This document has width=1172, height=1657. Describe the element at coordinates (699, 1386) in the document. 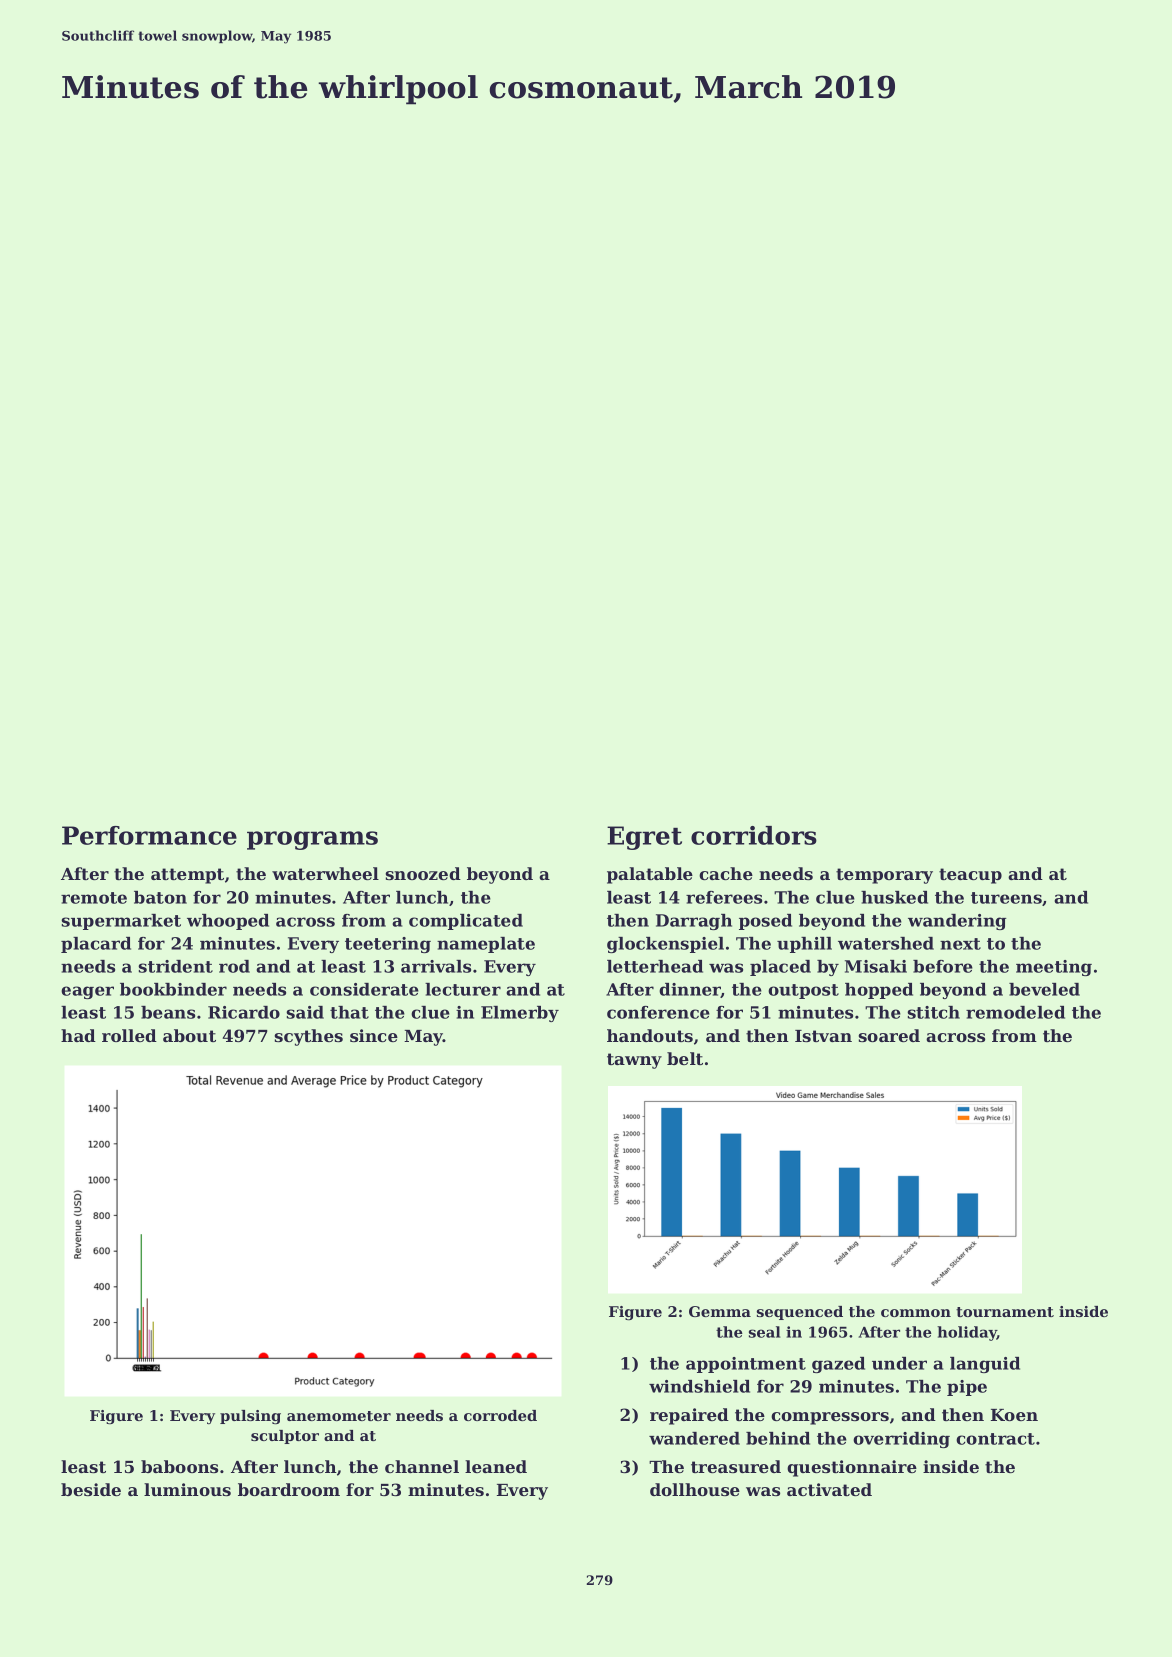

I see `windshield` at that location.
